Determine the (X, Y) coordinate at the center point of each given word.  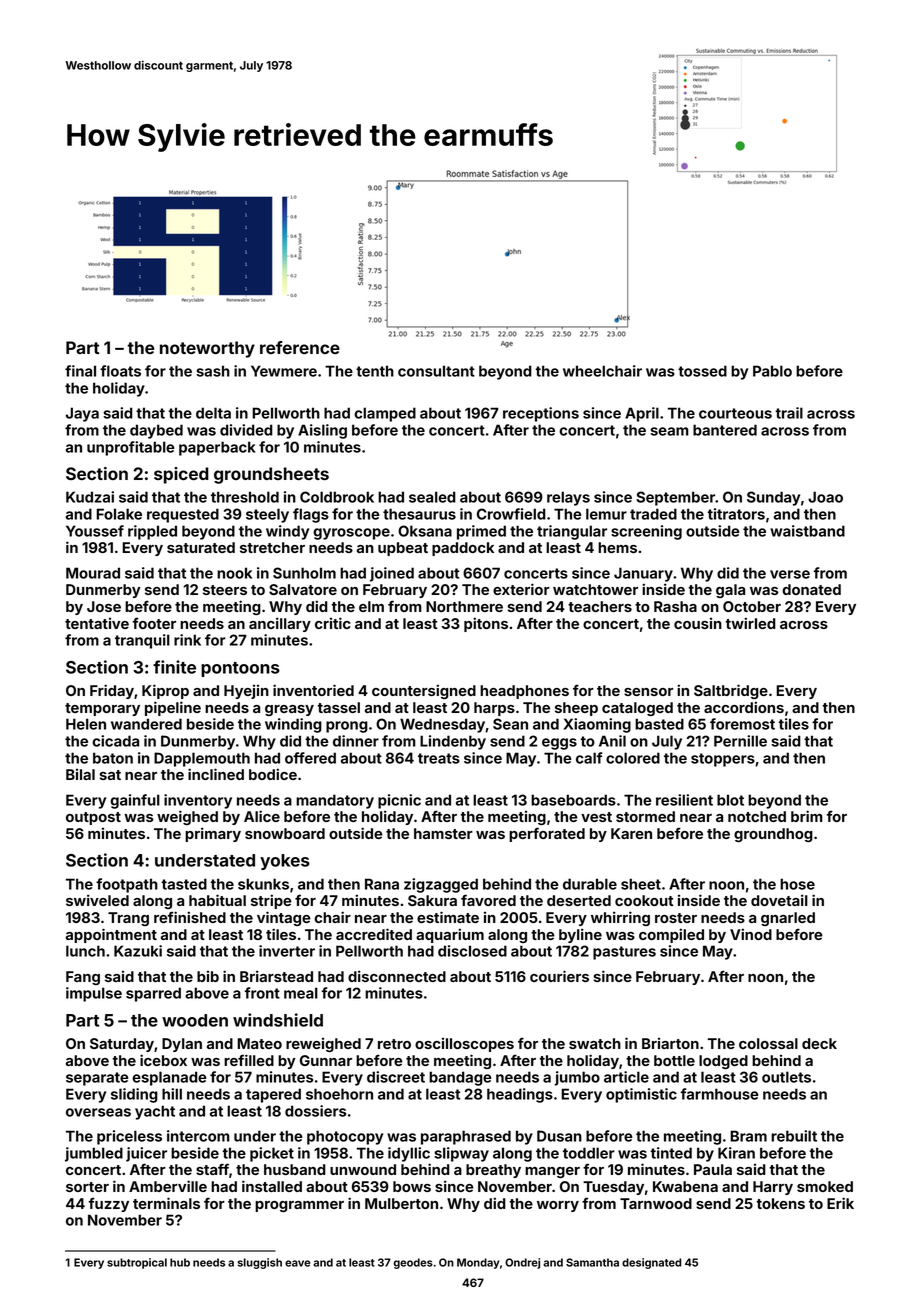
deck (819, 1043)
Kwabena (685, 1186)
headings (520, 1095)
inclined (216, 774)
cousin (698, 623)
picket (272, 1154)
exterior (521, 589)
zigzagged (441, 885)
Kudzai (90, 497)
